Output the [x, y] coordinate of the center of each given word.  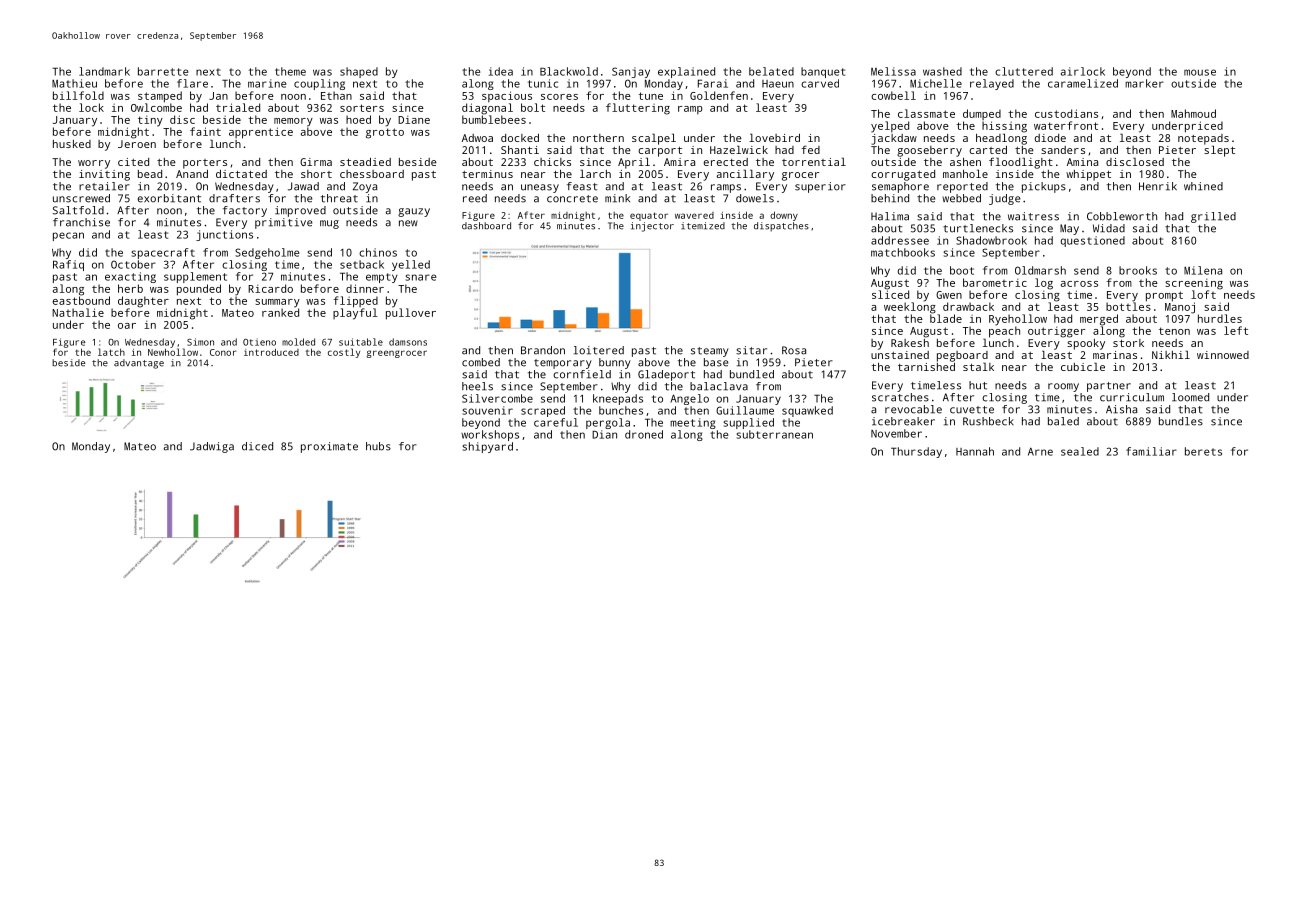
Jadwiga [212, 447]
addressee [900, 240]
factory [245, 211]
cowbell [893, 95]
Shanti [520, 150]
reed [475, 198]
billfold [78, 95]
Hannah [975, 451]
